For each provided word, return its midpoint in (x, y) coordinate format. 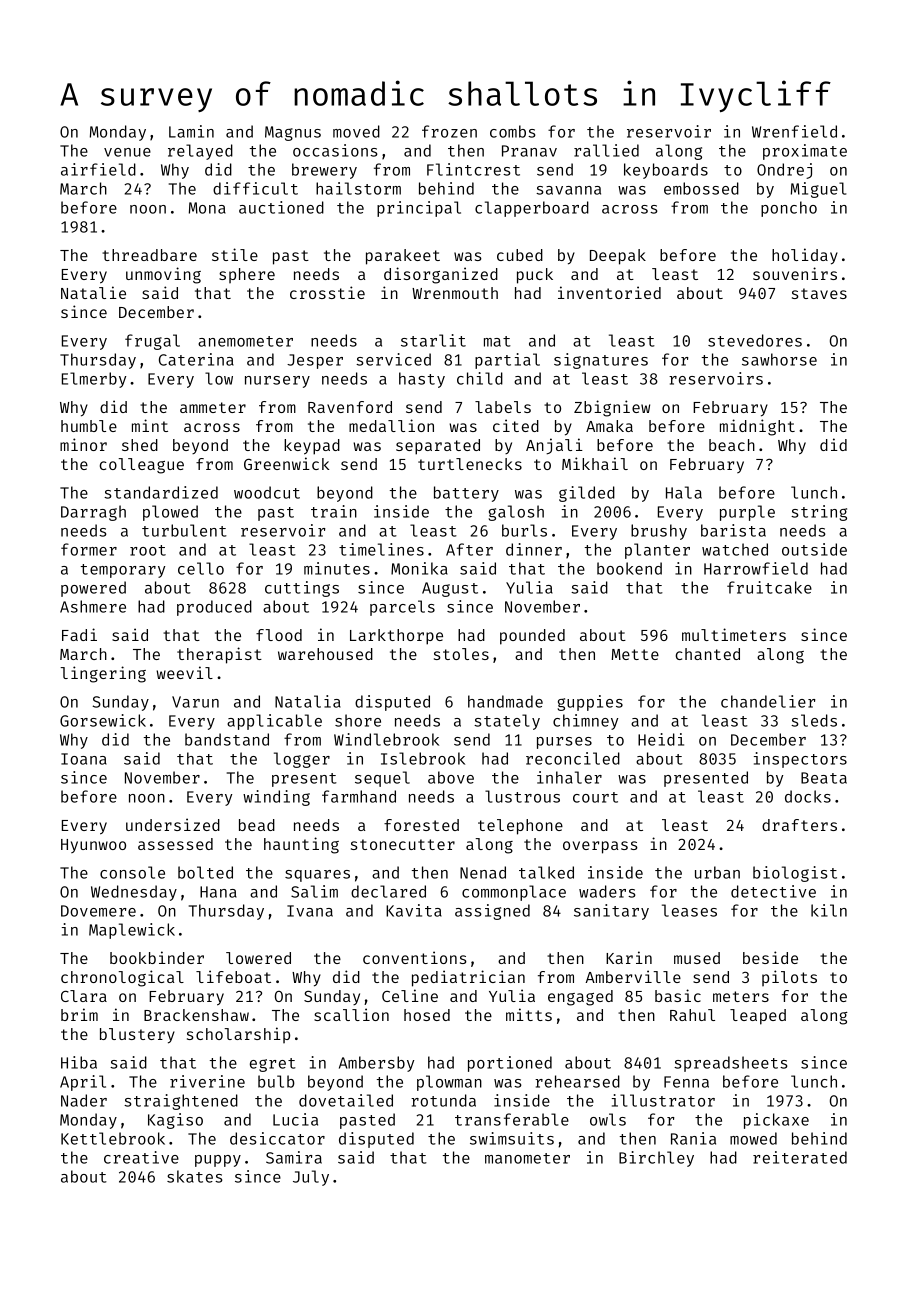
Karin (629, 957)
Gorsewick (103, 720)
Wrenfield (794, 131)
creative (141, 1157)
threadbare (149, 255)
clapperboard (532, 209)
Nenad (483, 872)
